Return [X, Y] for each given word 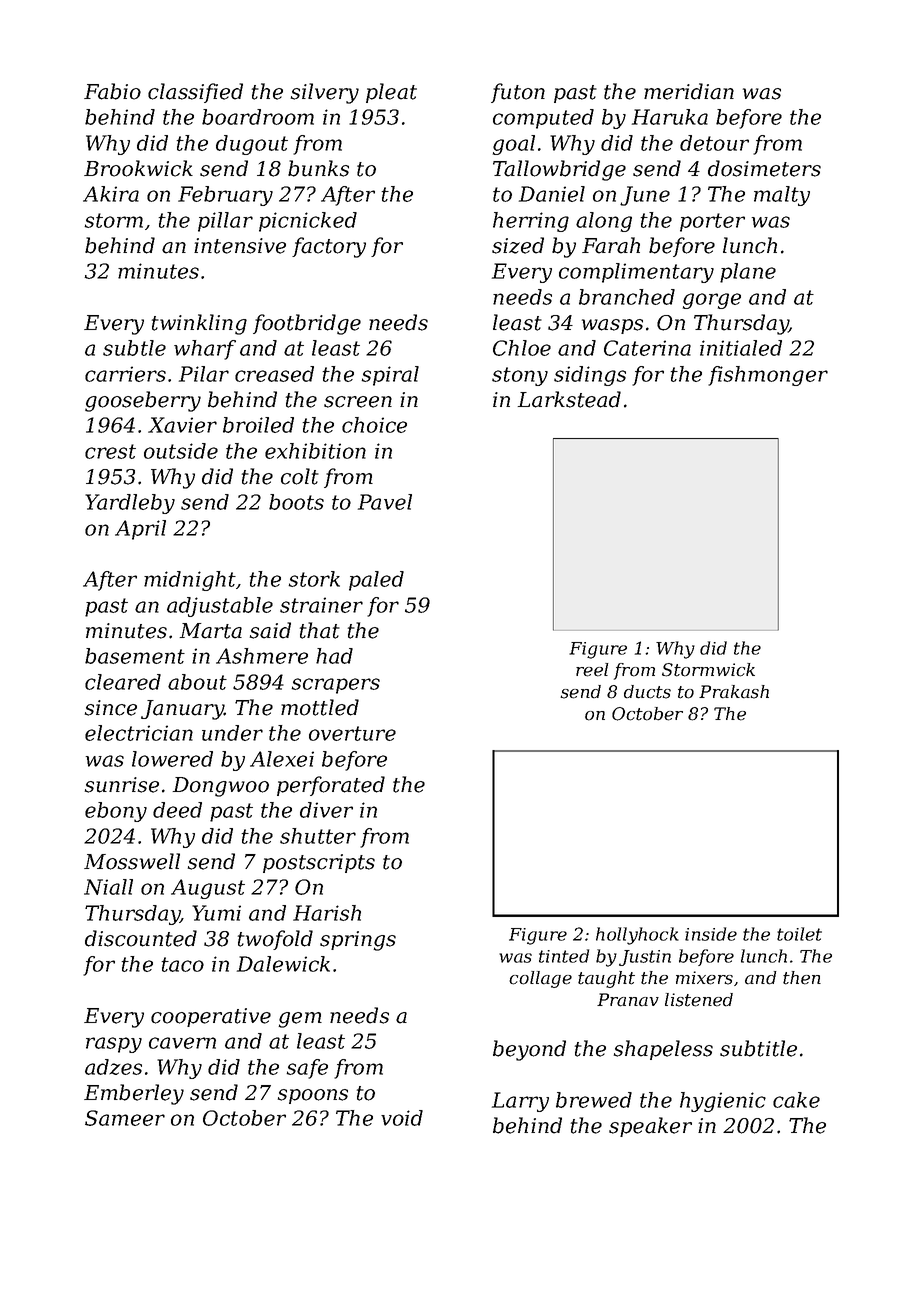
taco [182, 964]
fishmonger [768, 376]
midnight [190, 581]
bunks [318, 168]
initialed [741, 348]
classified [195, 93]
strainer [321, 605]
